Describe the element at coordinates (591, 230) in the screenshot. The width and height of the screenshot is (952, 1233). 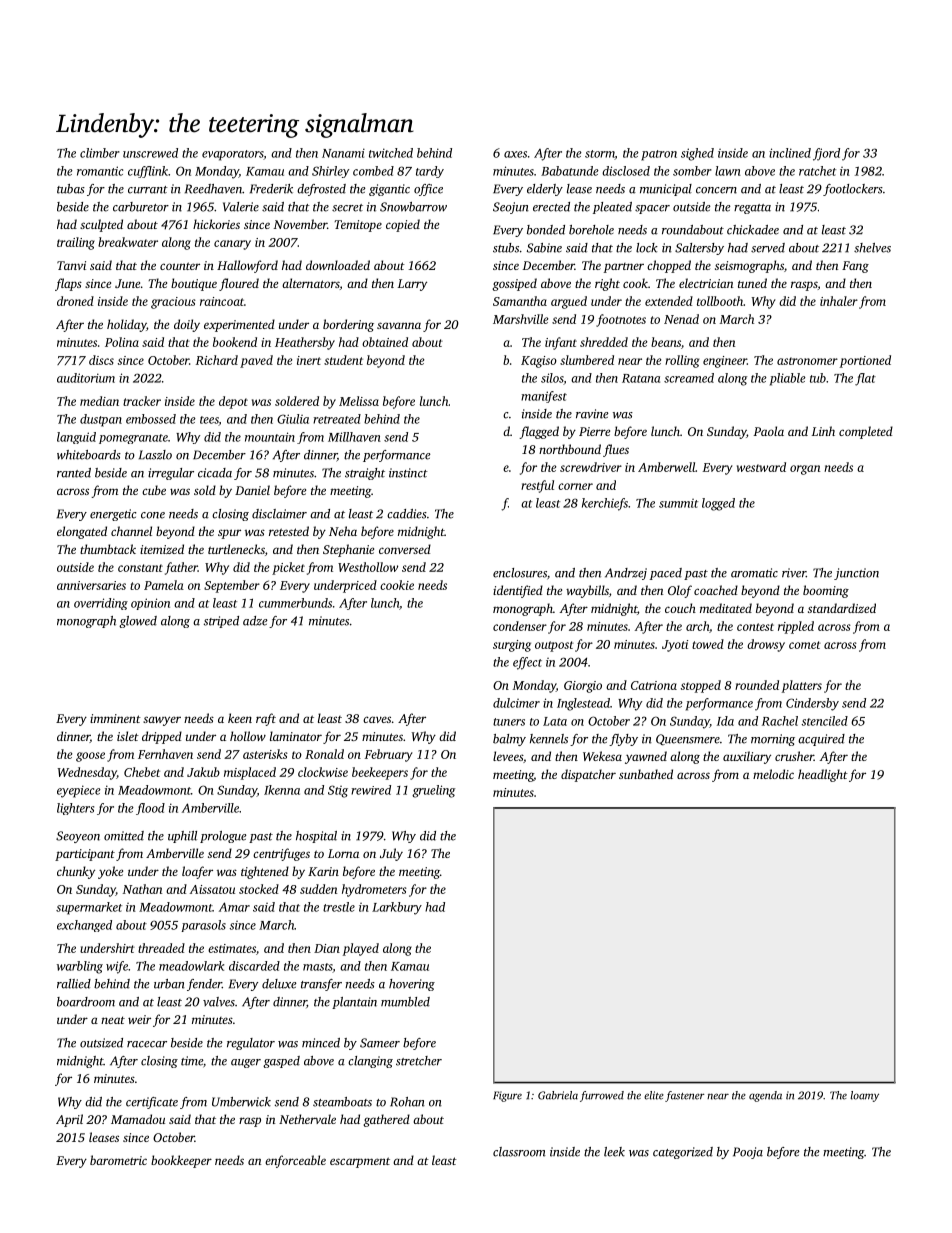
I see `borehole` at that location.
